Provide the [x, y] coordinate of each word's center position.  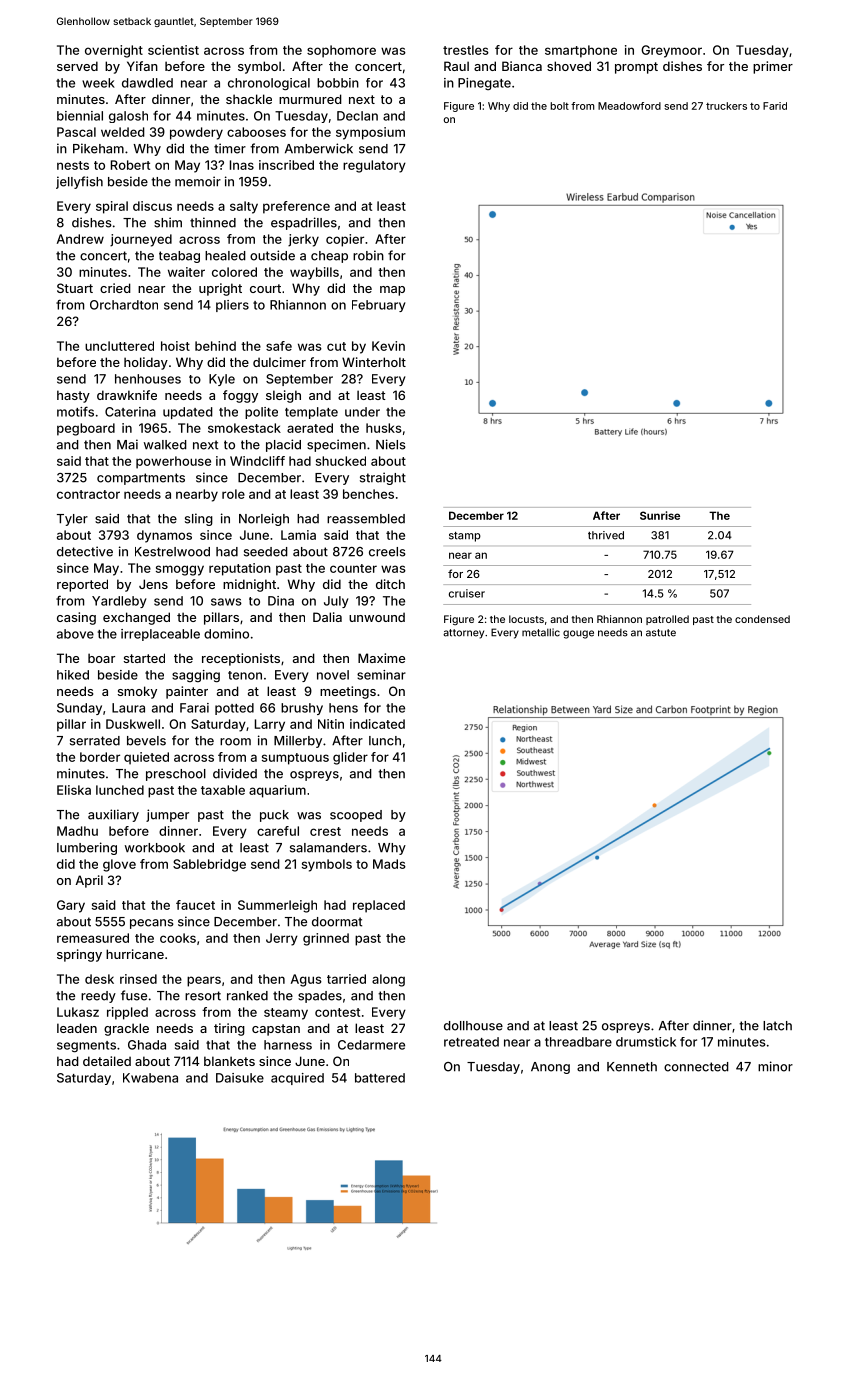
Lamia [298, 535]
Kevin [388, 346]
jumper [167, 815]
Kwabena [150, 1078]
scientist [173, 50]
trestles [466, 50]
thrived [606, 535]
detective [85, 551]
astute [661, 633]
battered [380, 1078]
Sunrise [660, 515]
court [265, 288]
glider [350, 758]
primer [773, 67]
